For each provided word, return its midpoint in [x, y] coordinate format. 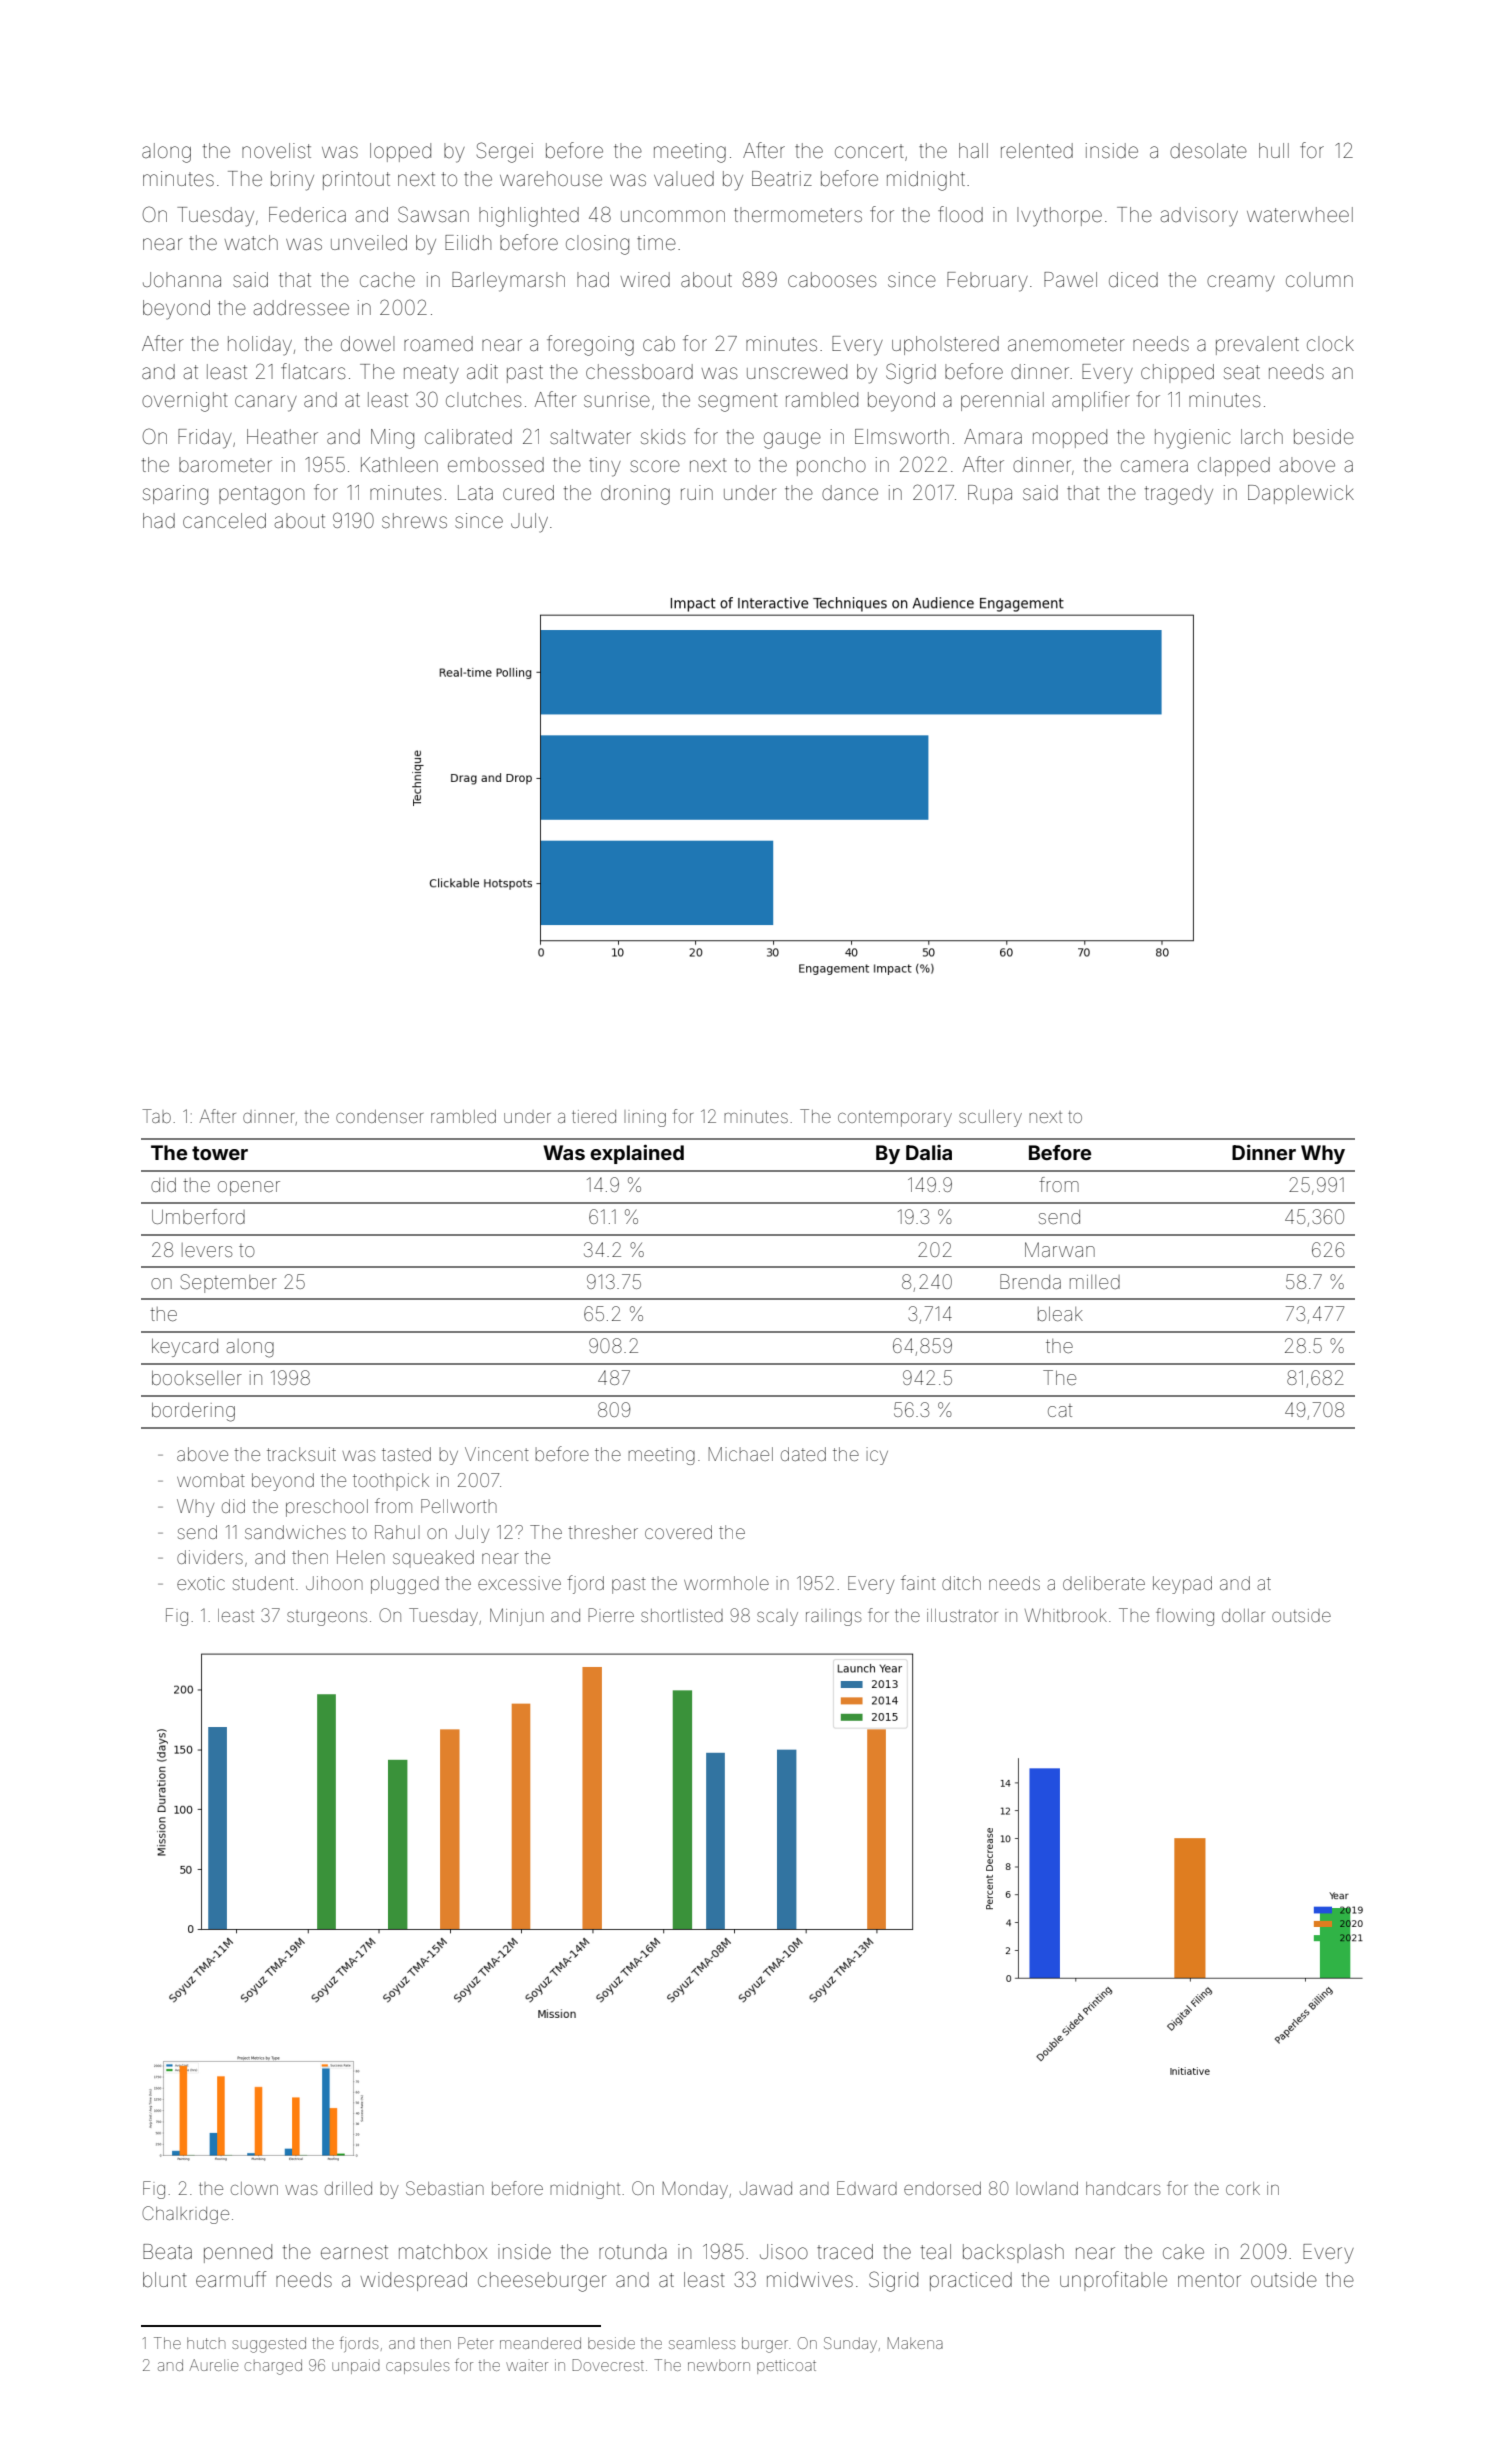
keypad [1182, 1585]
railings [833, 1619]
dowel [367, 343]
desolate [1208, 151]
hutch [206, 2343]
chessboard [639, 372]
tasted [406, 1454]
